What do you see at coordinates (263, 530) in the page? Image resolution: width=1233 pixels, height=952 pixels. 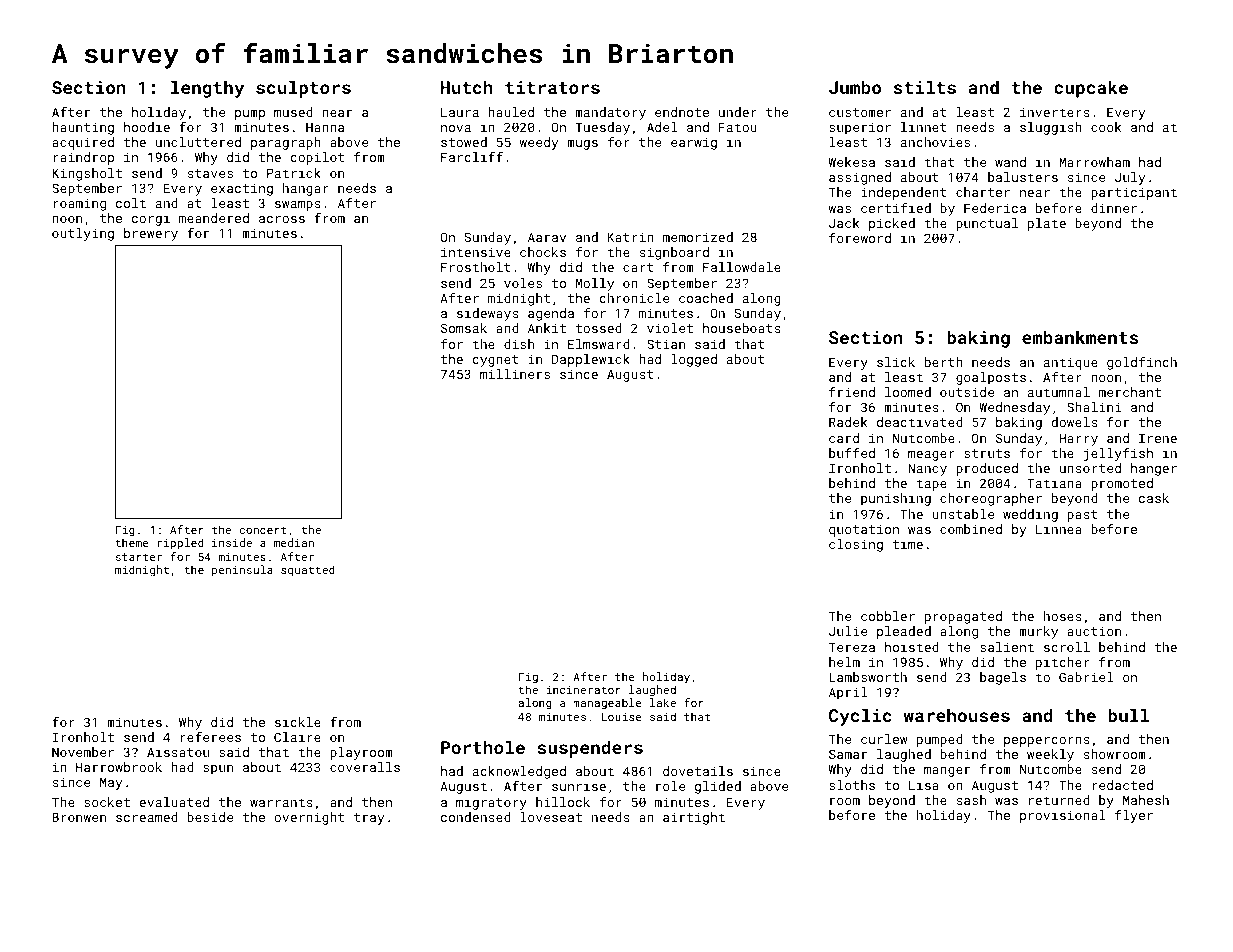 I see `concert` at bounding box center [263, 530].
